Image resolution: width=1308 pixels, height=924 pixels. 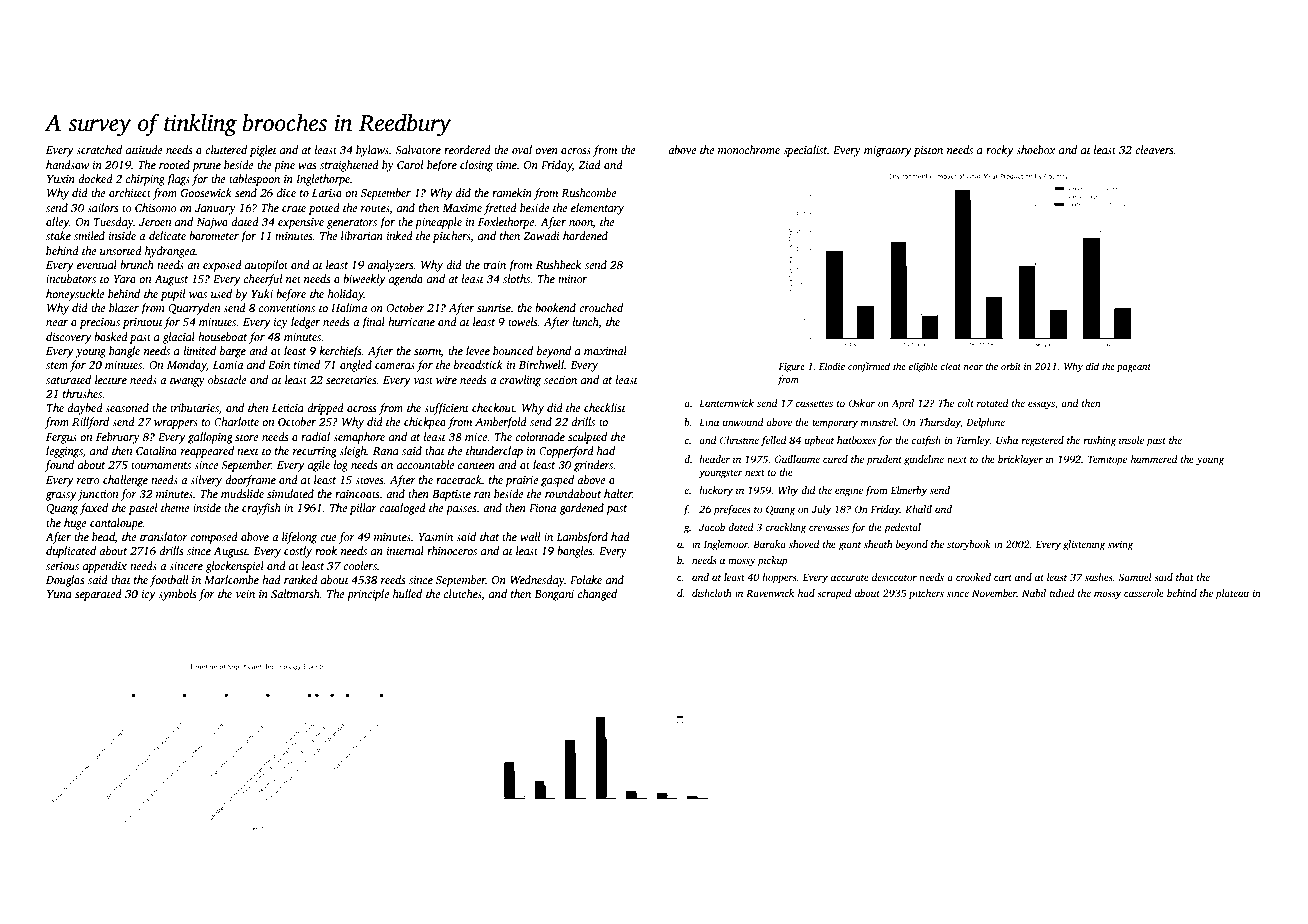 I want to click on Goosewick, so click(x=206, y=192).
